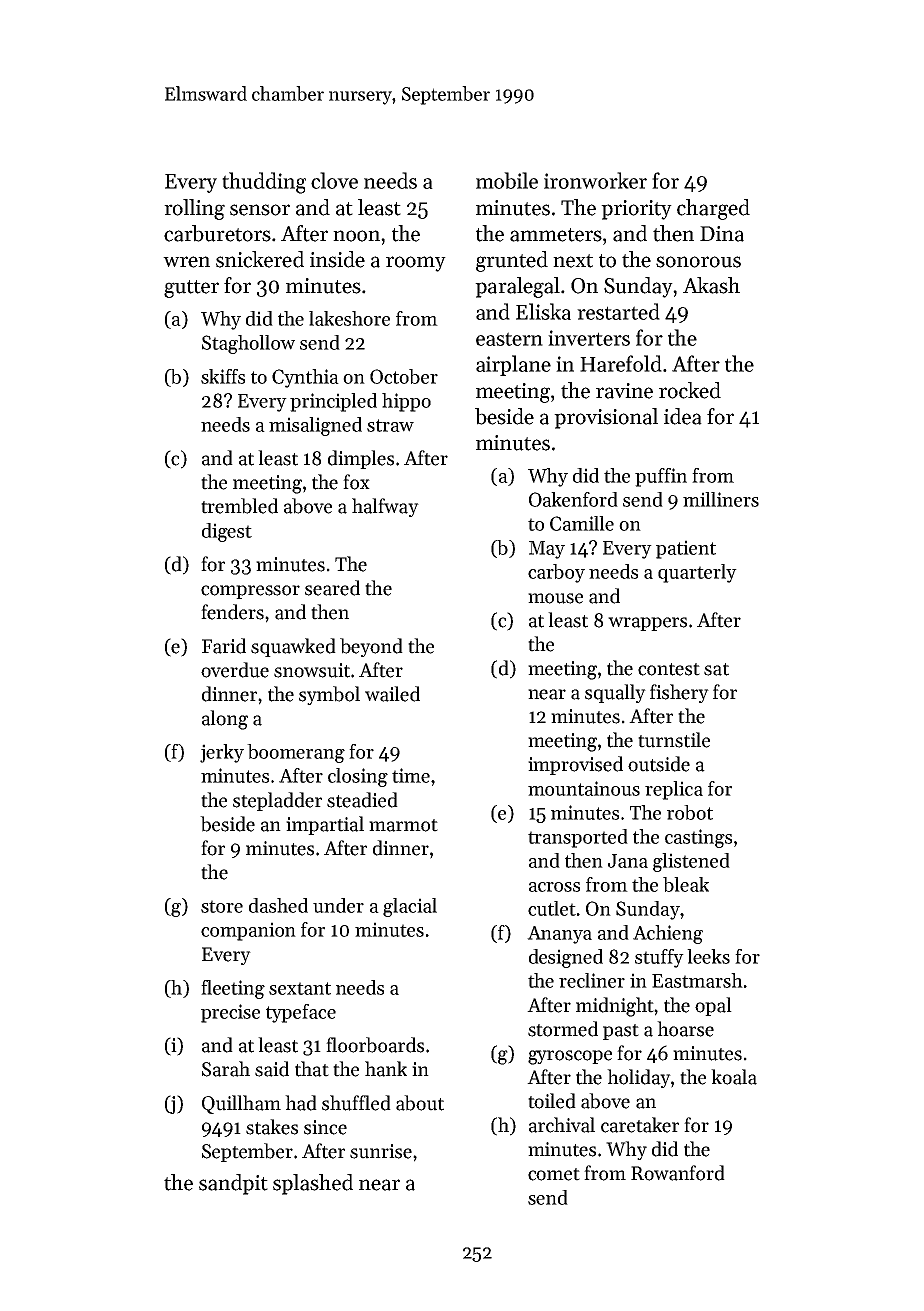 The height and width of the page is (1311, 924). What do you see at coordinates (713, 209) in the page?
I see `charged` at bounding box center [713, 209].
